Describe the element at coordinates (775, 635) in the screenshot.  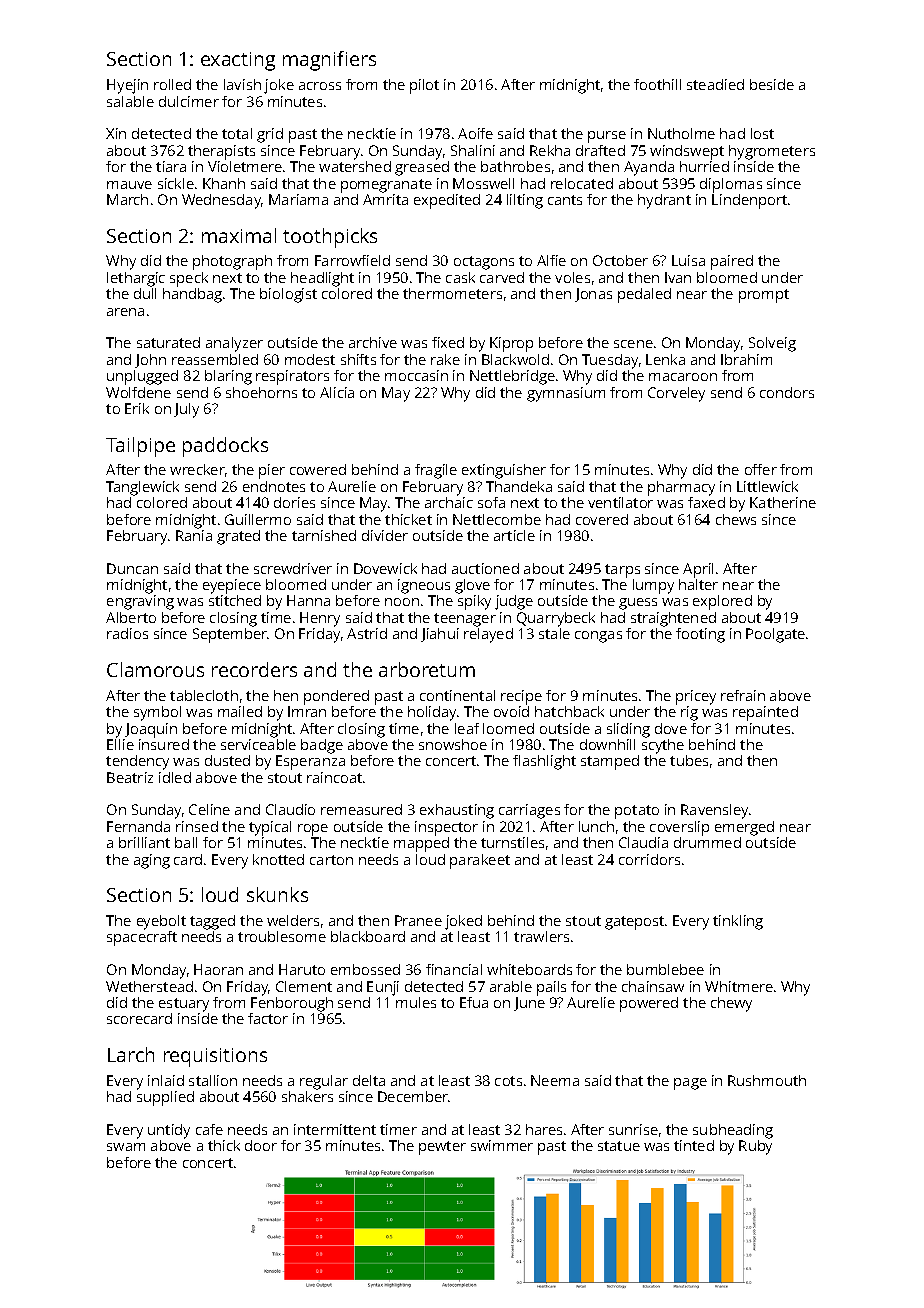
I see `Poolgate` at that location.
